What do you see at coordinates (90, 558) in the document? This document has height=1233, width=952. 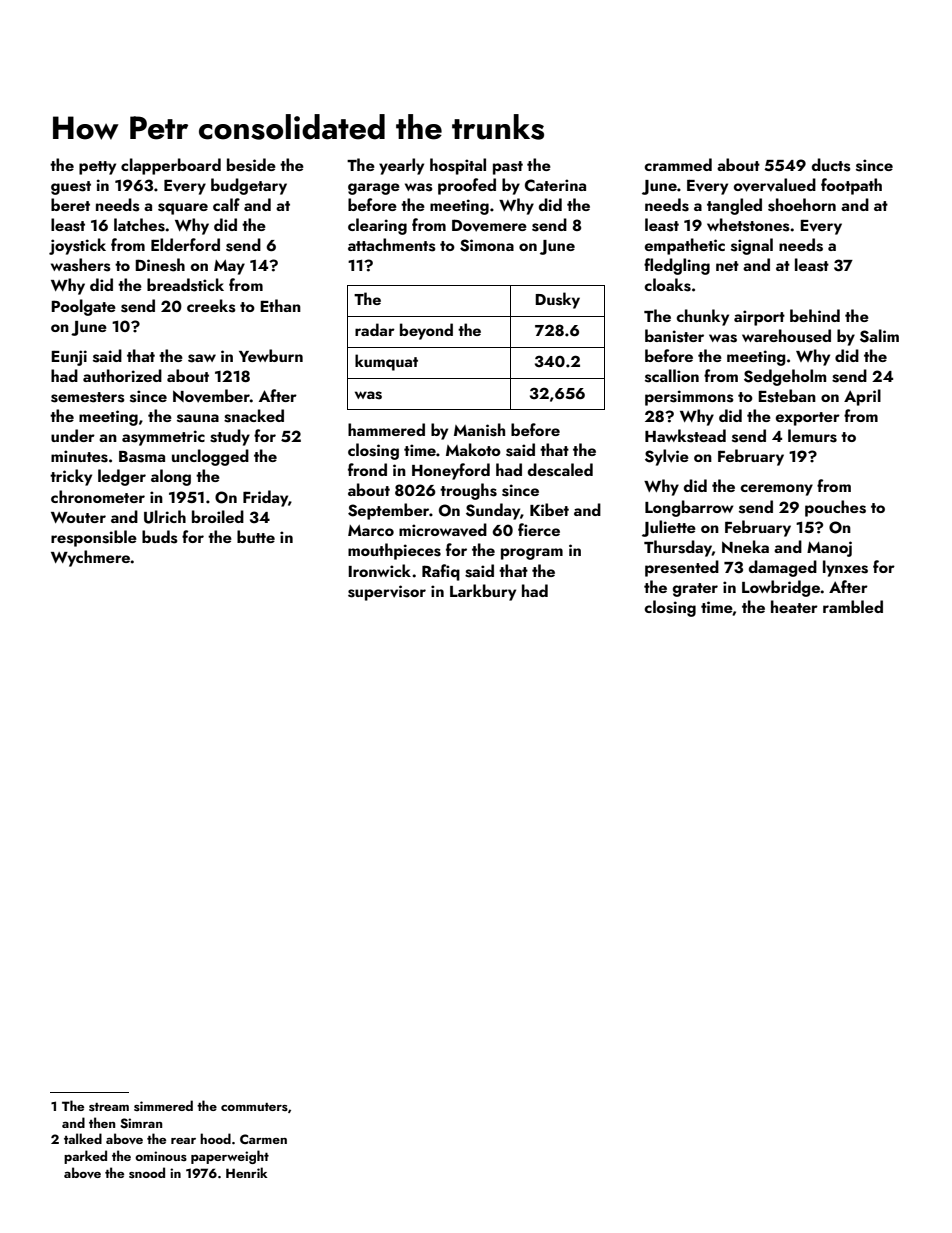 I see `Wychmere` at bounding box center [90, 558].
